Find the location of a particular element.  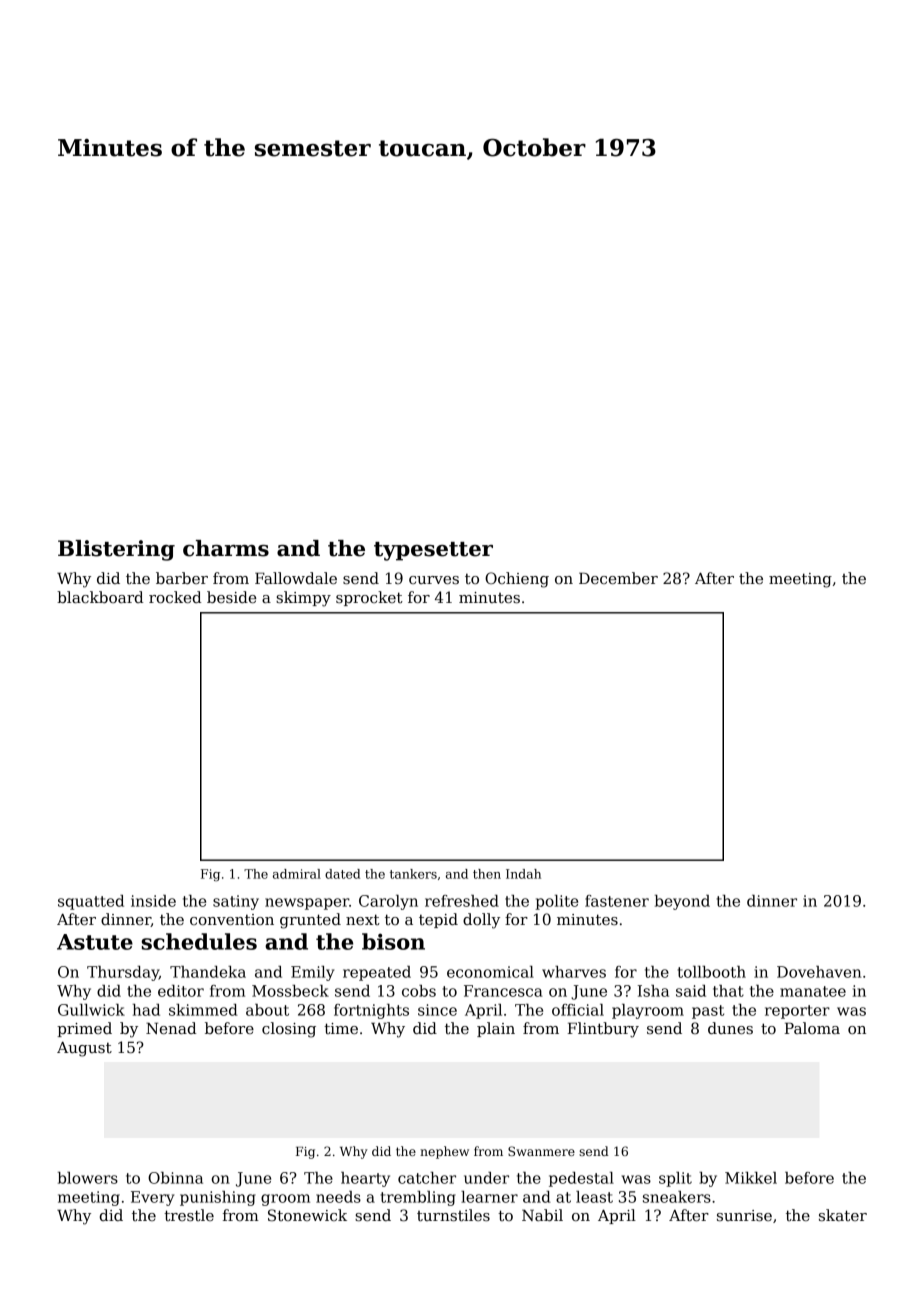

primed is located at coordinates (84, 1029).
